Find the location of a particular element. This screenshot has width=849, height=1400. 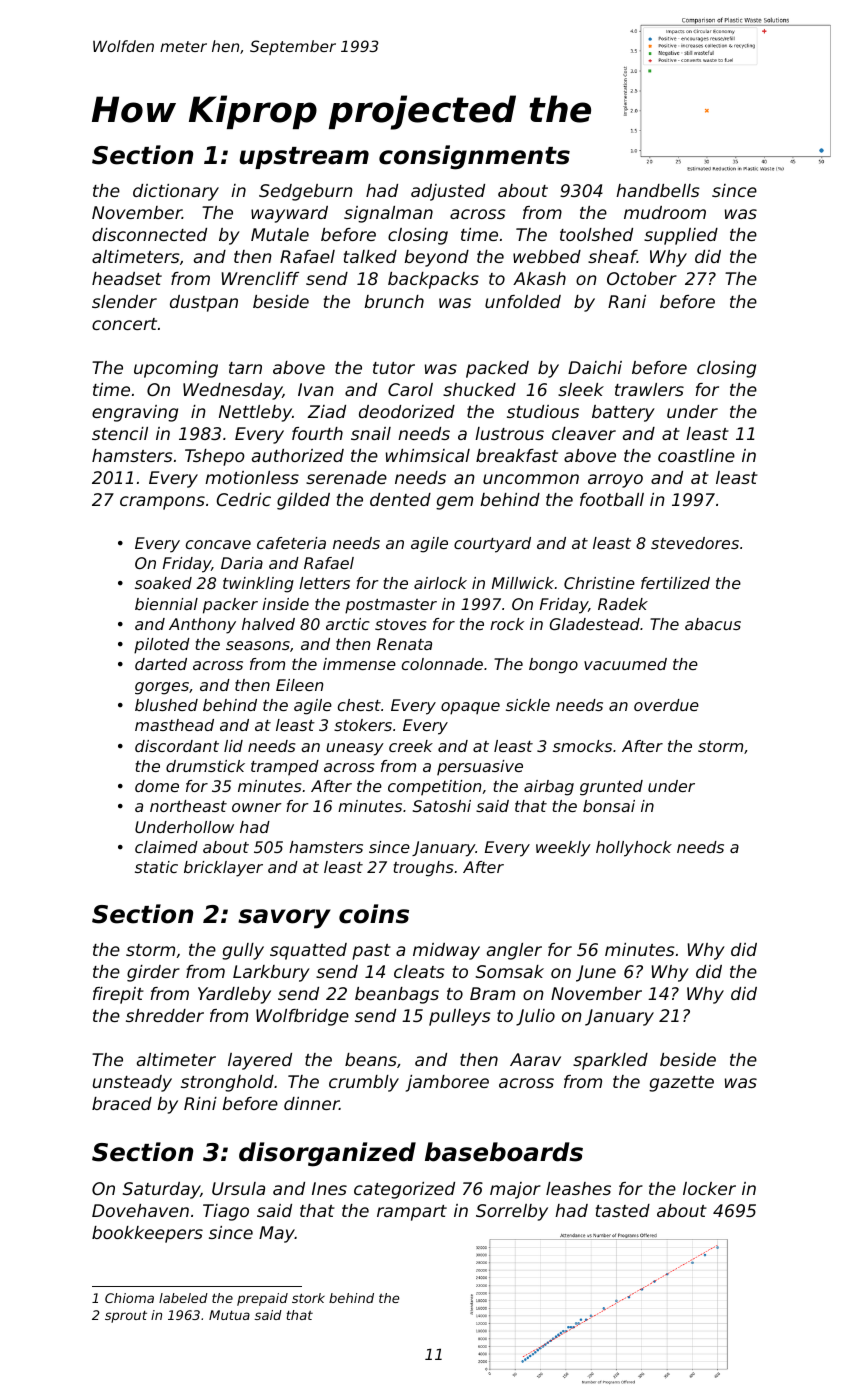

hollyhock is located at coordinates (634, 849).
